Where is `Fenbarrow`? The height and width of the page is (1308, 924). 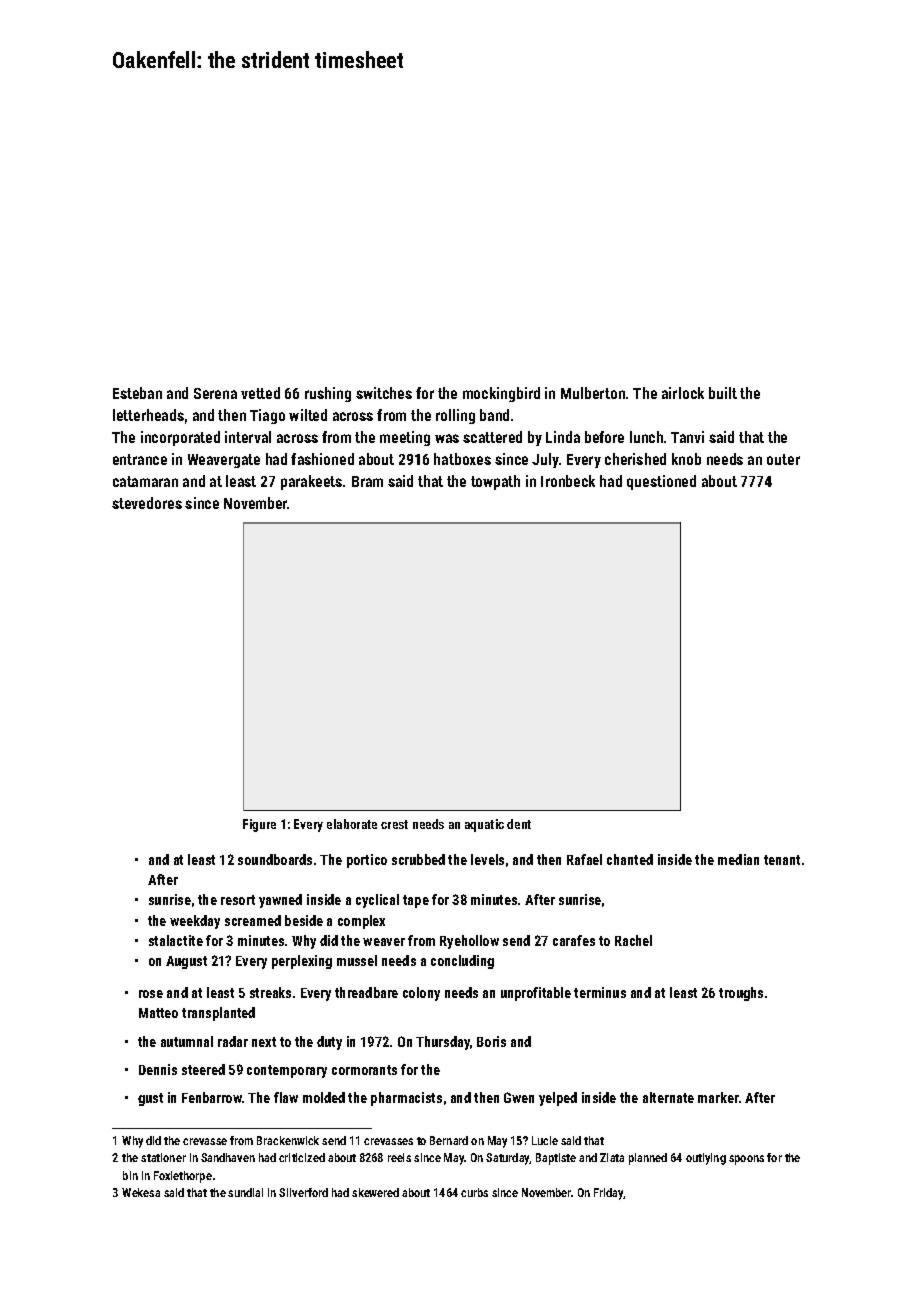 Fenbarrow is located at coordinates (212, 1097).
